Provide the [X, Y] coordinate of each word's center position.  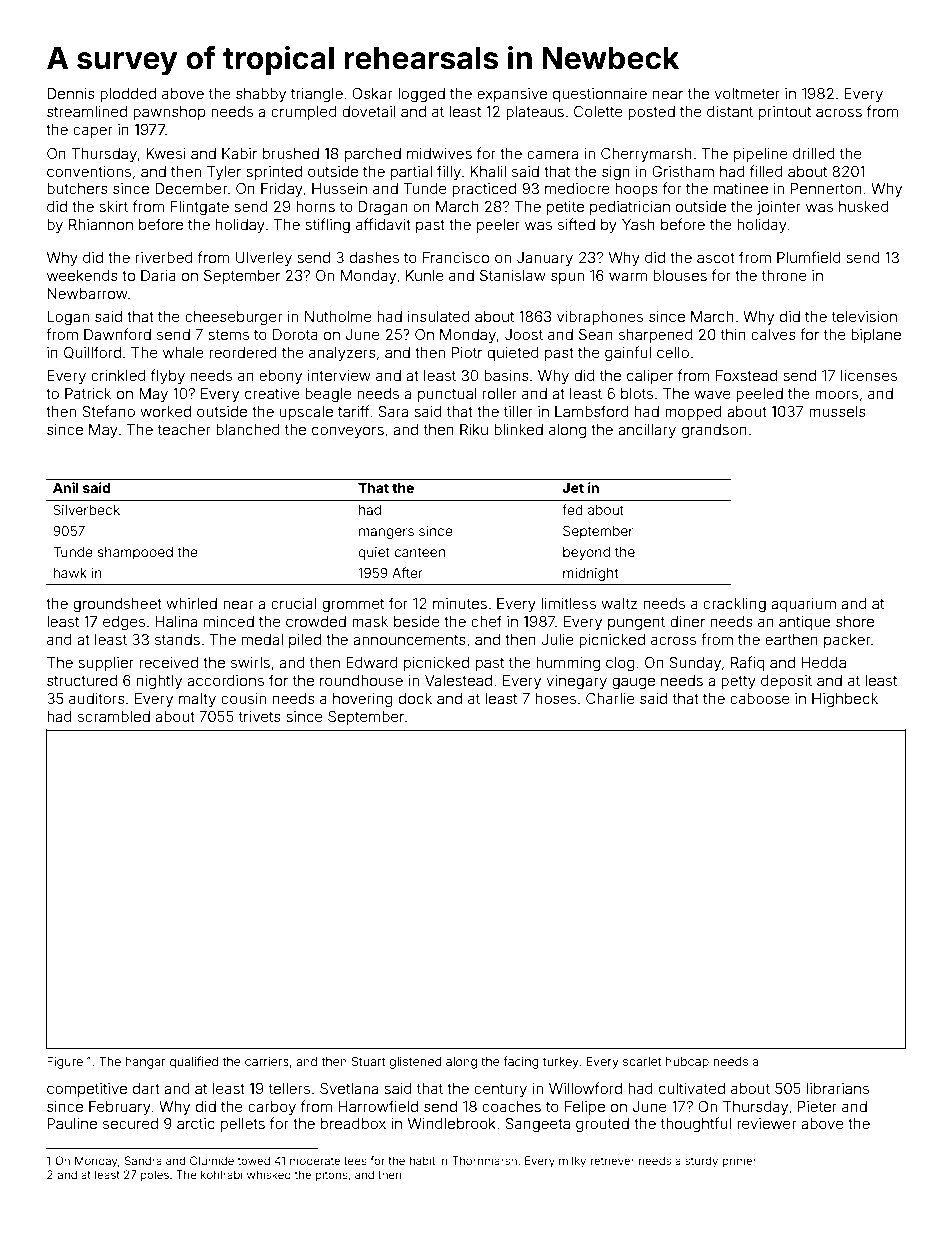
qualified [194, 1062]
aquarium [803, 605]
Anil [66, 487]
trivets [260, 716]
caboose [760, 698]
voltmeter [747, 93]
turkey [561, 1063]
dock [415, 698]
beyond [586, 553]
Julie [557, 639]
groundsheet [117, 605]
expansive [512, 95]
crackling [734, 605]
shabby [261, 95]
